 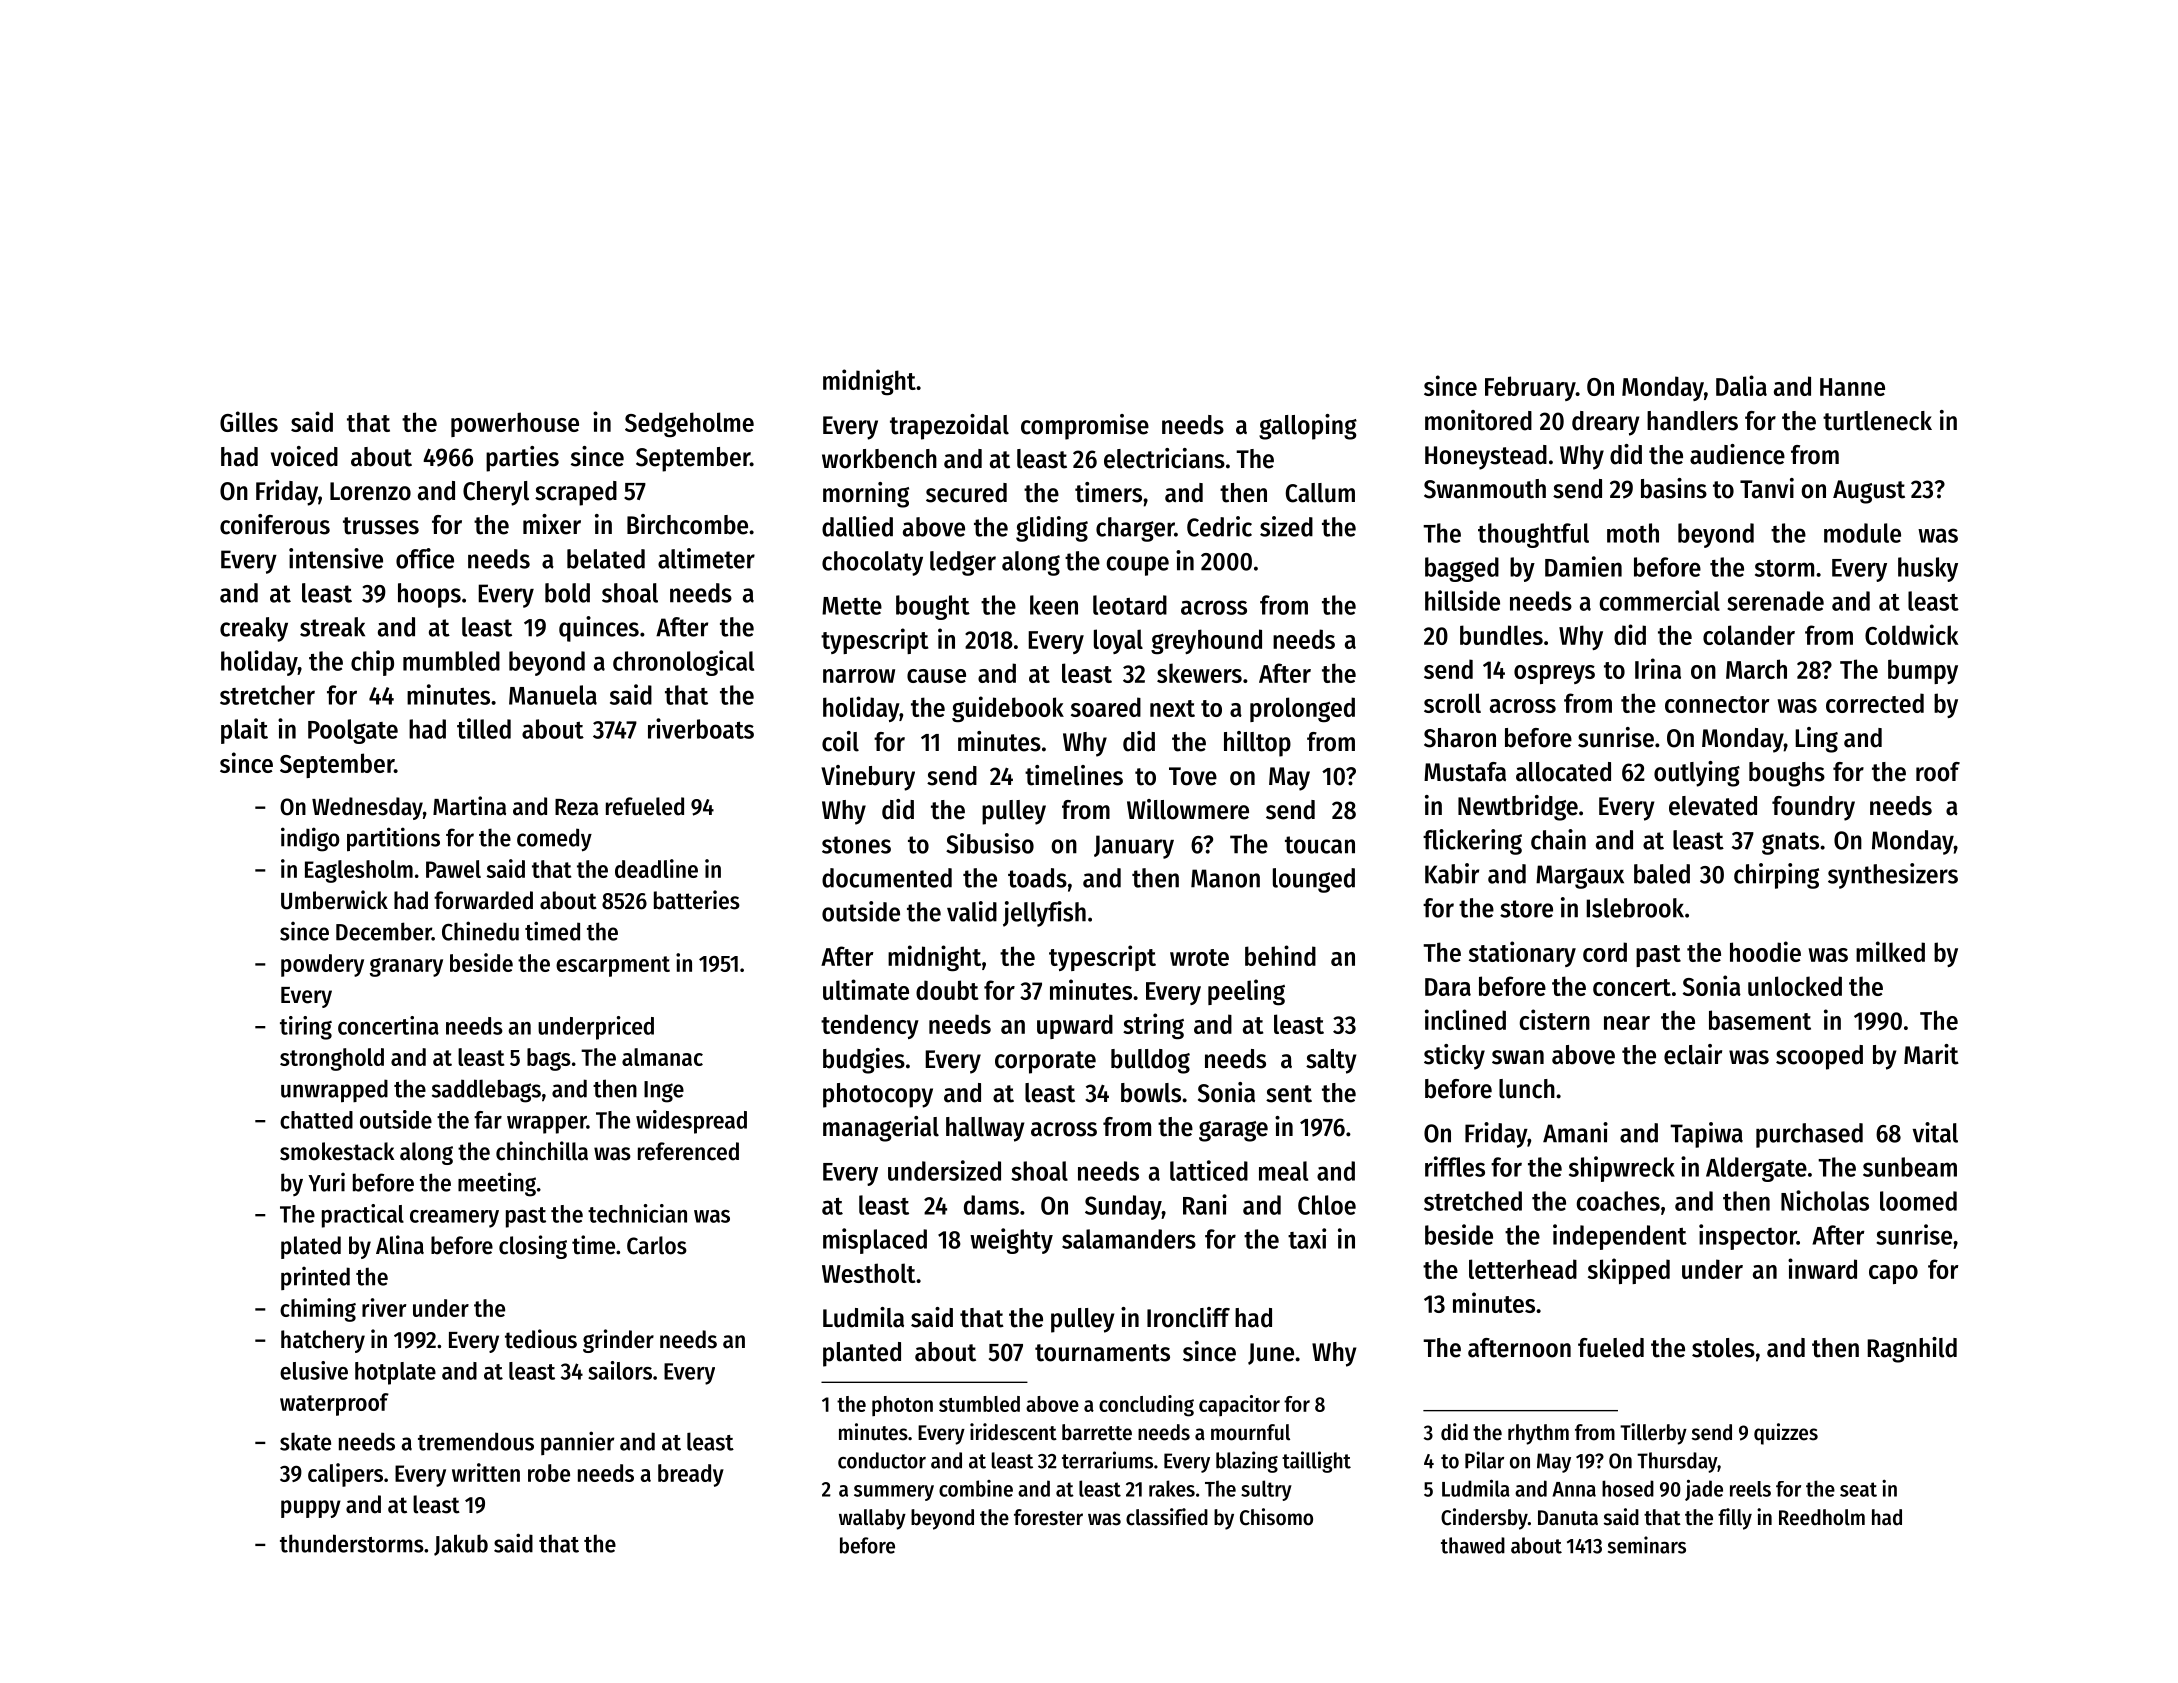 What do you see at coordinates (1647, 1545) in the document?
I see `seminars` at bounding box center [1647, 1545].
